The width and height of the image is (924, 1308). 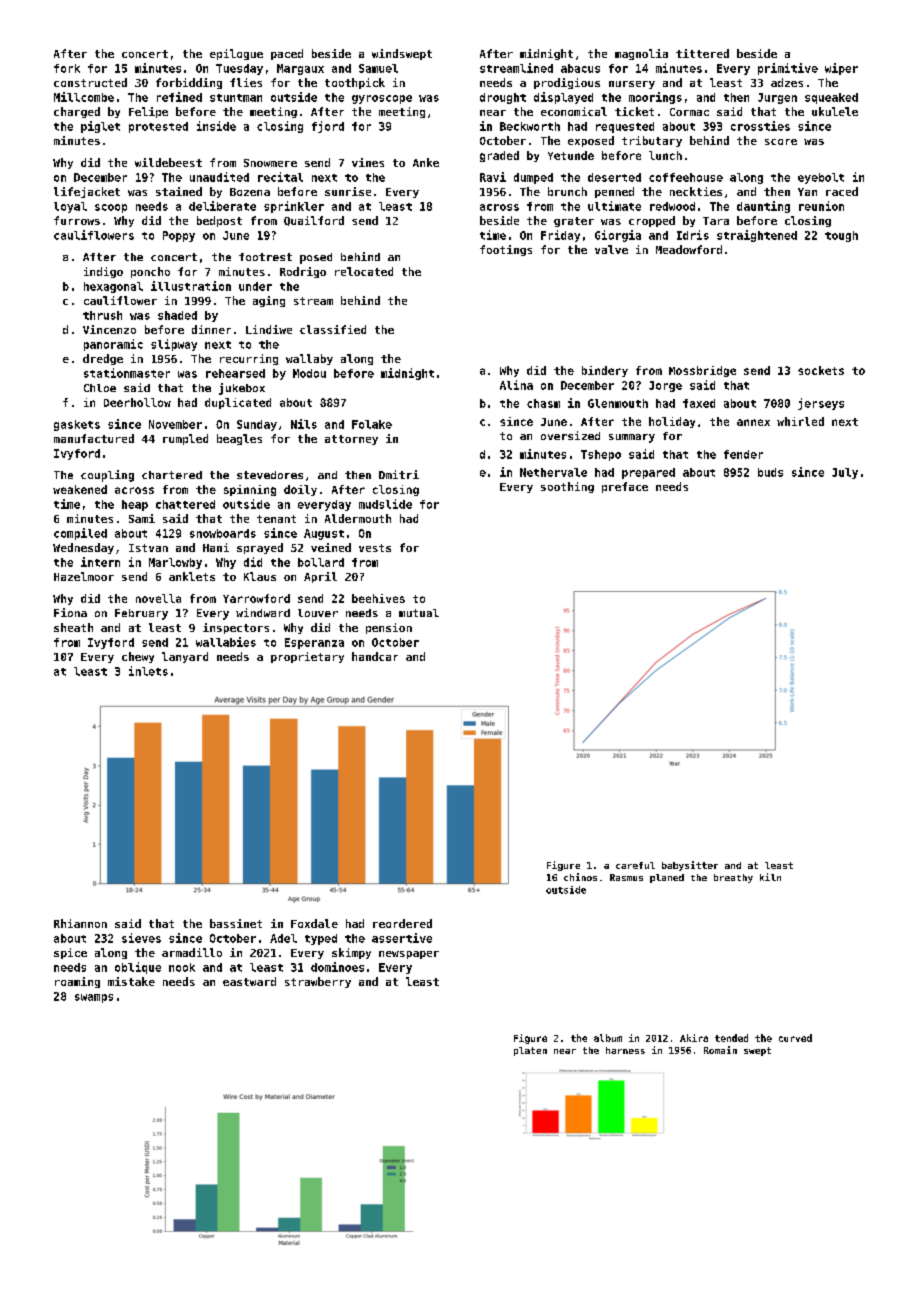 What do you see at coordinates (635, 865) in the image?
I see `careful` at bounding box center [635, 865].
